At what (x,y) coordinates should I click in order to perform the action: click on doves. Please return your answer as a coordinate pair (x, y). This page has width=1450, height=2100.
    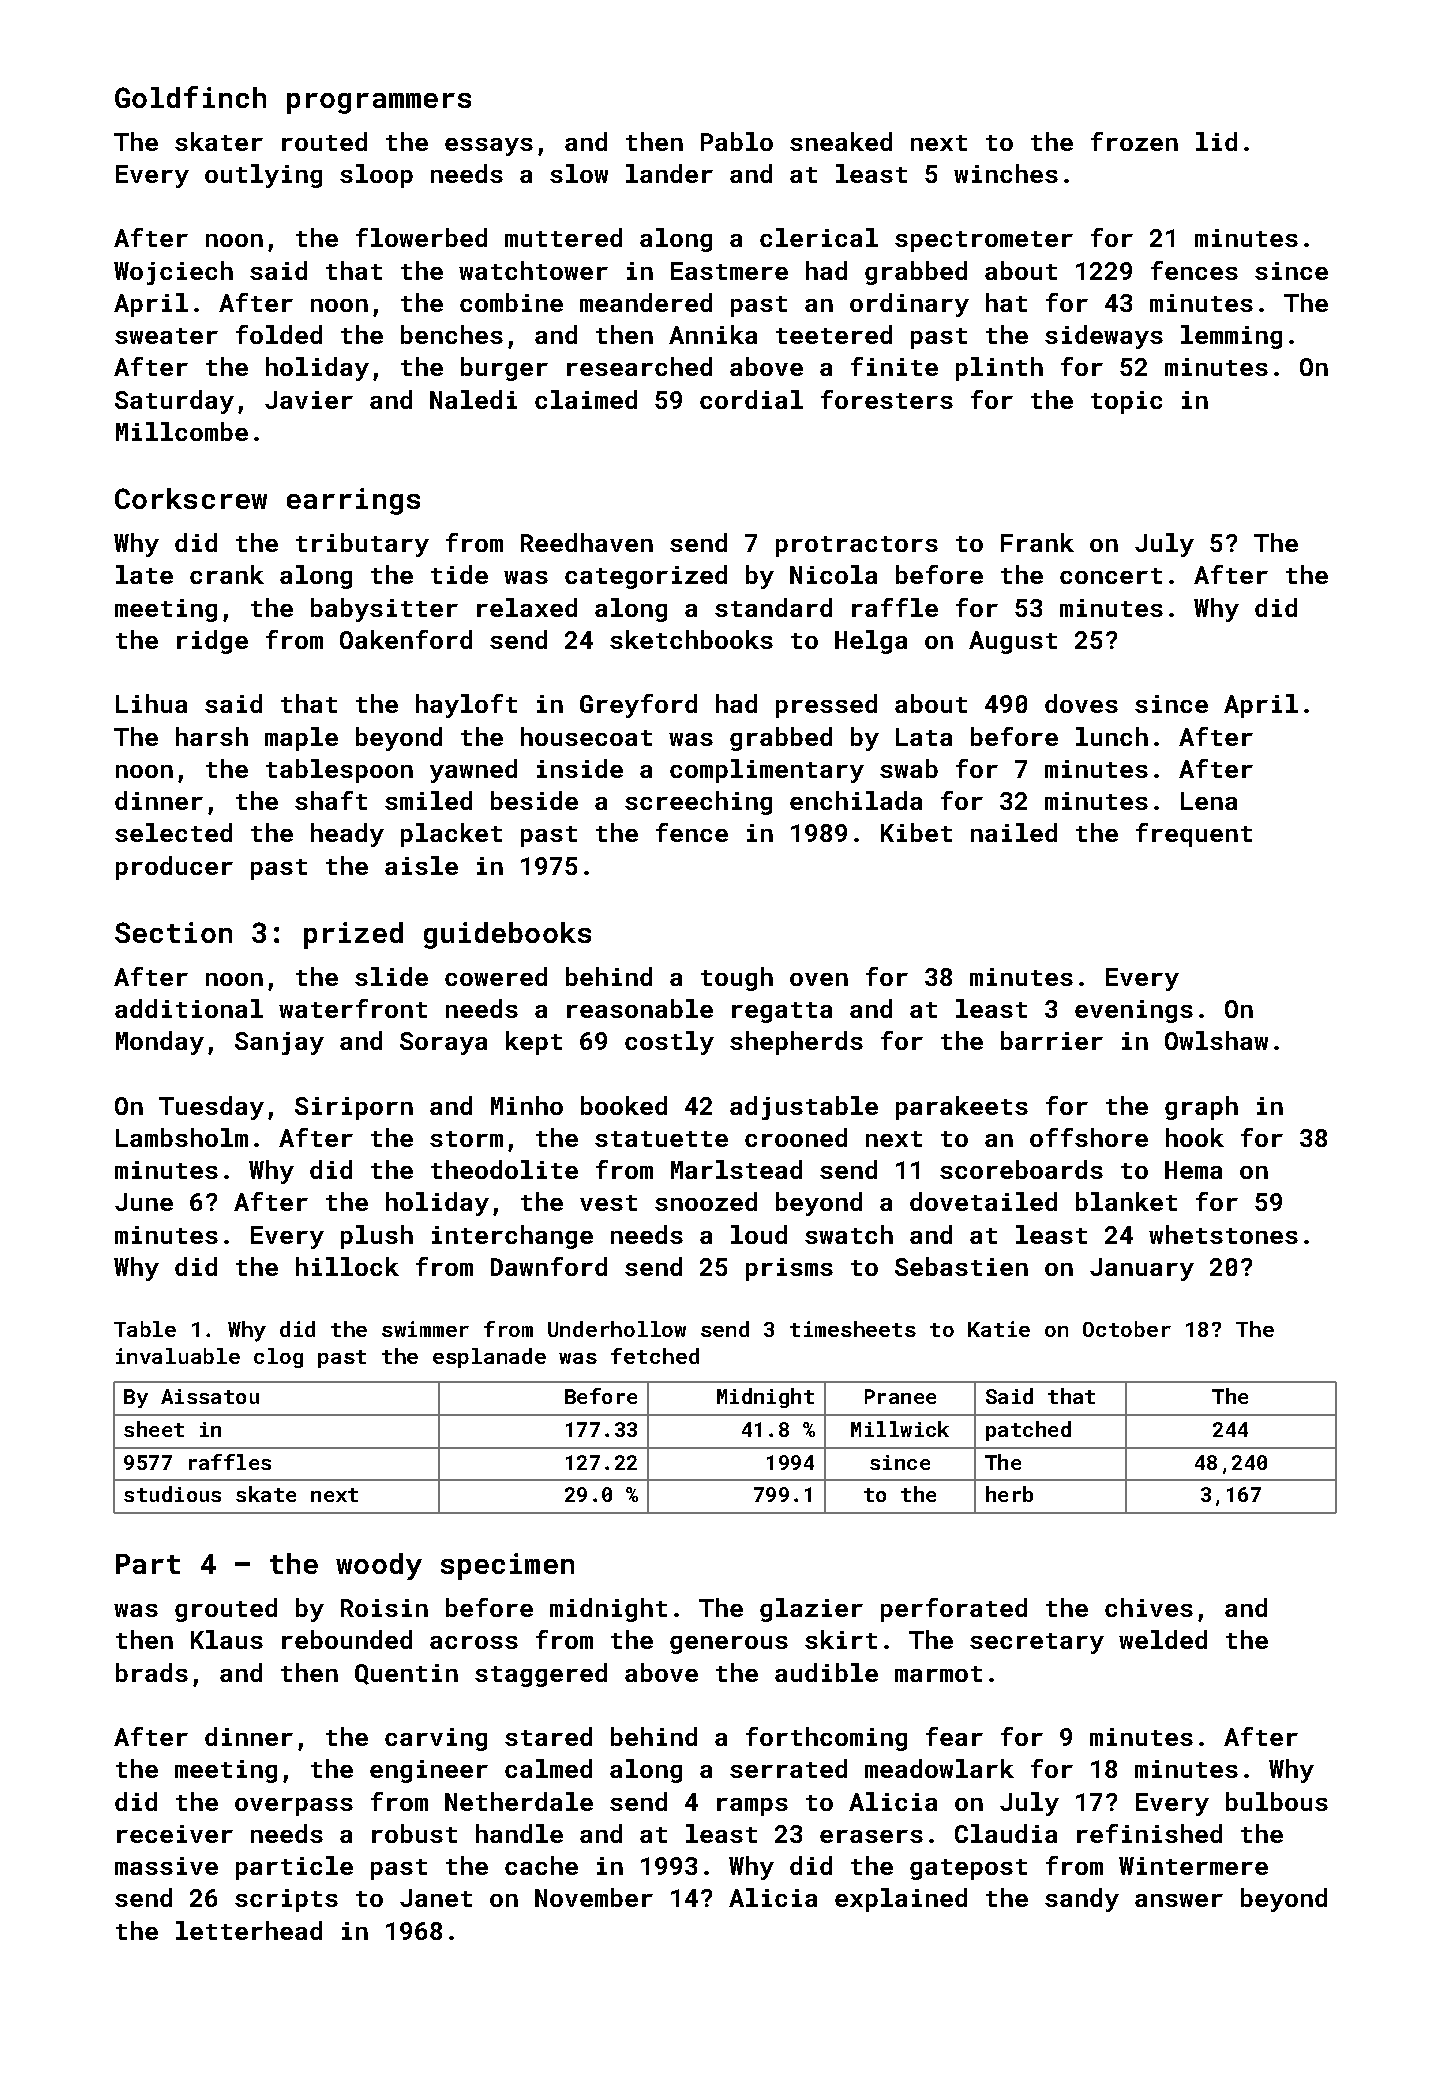
    Looking at the image, I should click on (1081, 703).
